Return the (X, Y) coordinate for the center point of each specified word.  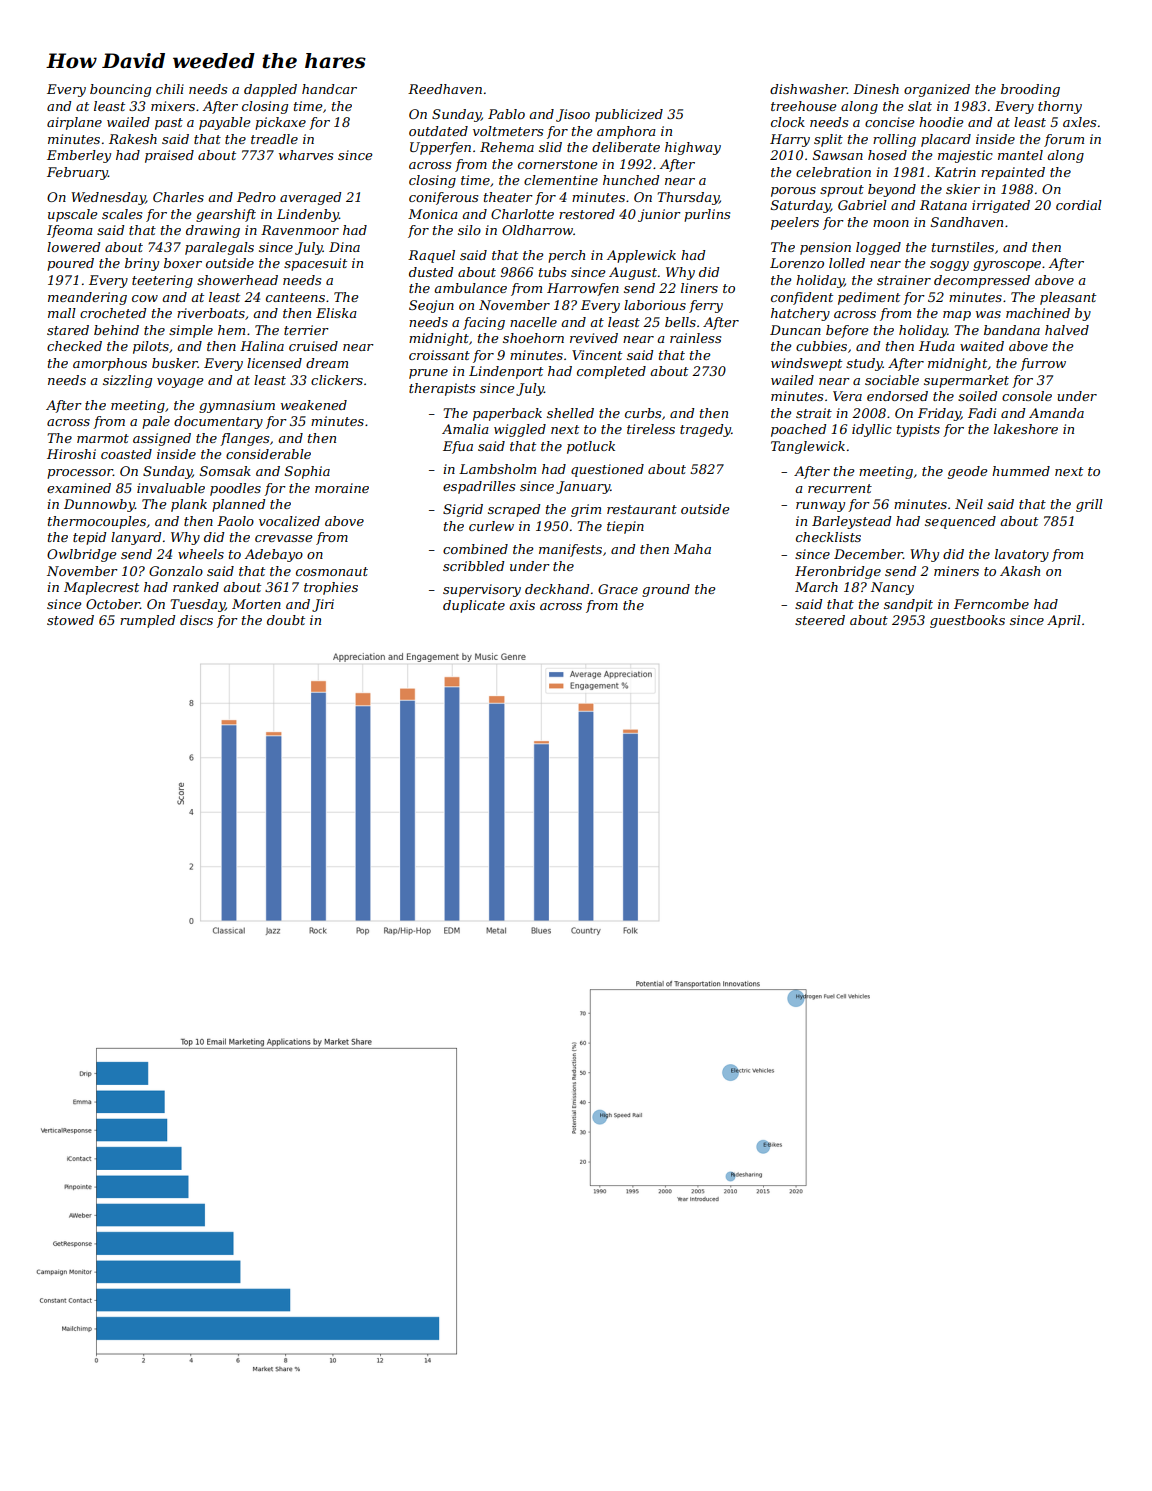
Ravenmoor (300, 230)
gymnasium (237, 406)
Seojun (431, 306)
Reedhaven (445, 89)
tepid (89, 538)
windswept (806, 364)
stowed (70, 620)
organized (937, 90)
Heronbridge (838, 572)
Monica (433, 214)
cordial (1079, 205)
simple (191, 331)
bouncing (120, 90)
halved (1067, 330)
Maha (692, 549)
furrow (1043, 364)
